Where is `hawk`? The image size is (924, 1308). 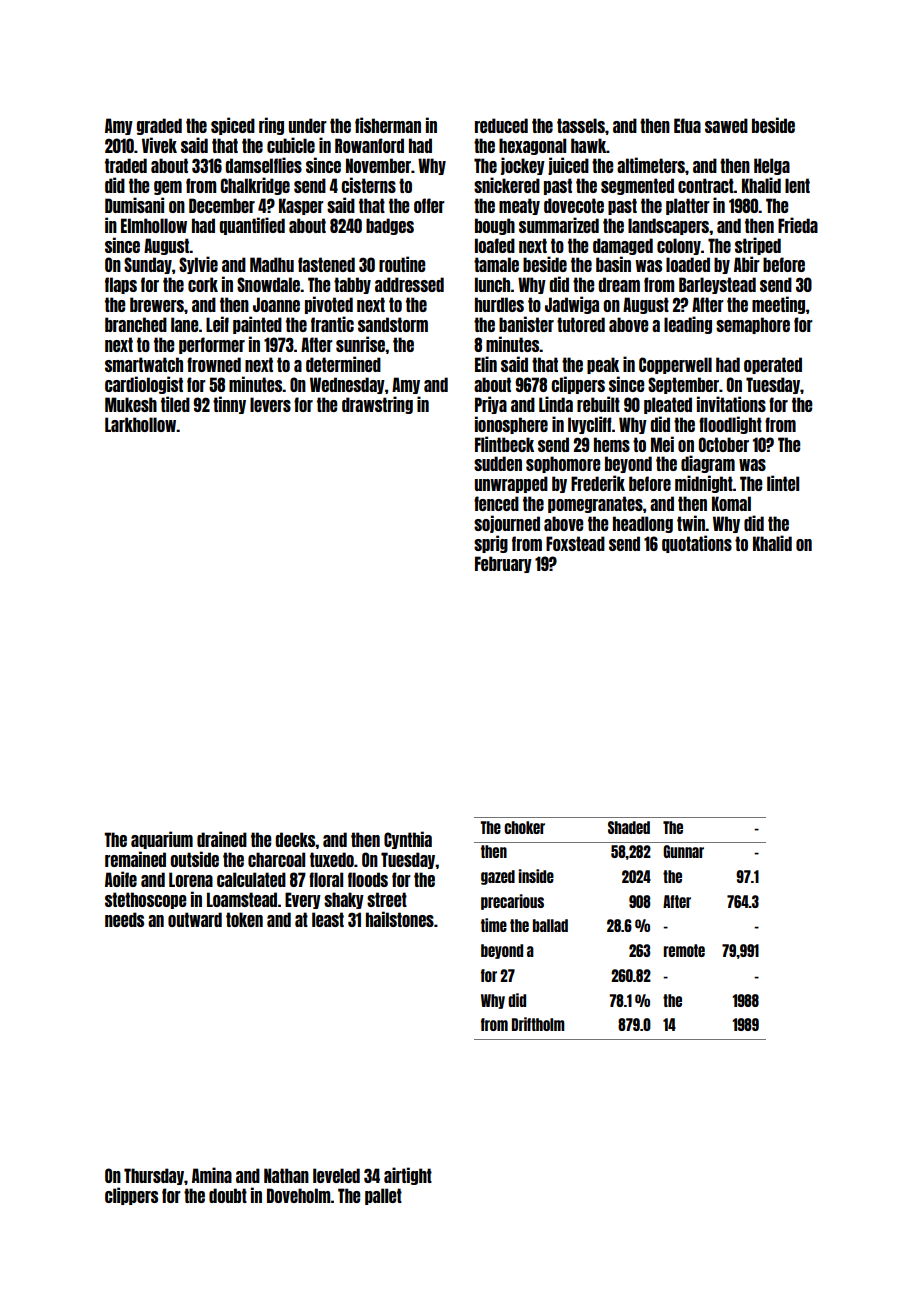 hawk is located at coordinates (589, 145).
